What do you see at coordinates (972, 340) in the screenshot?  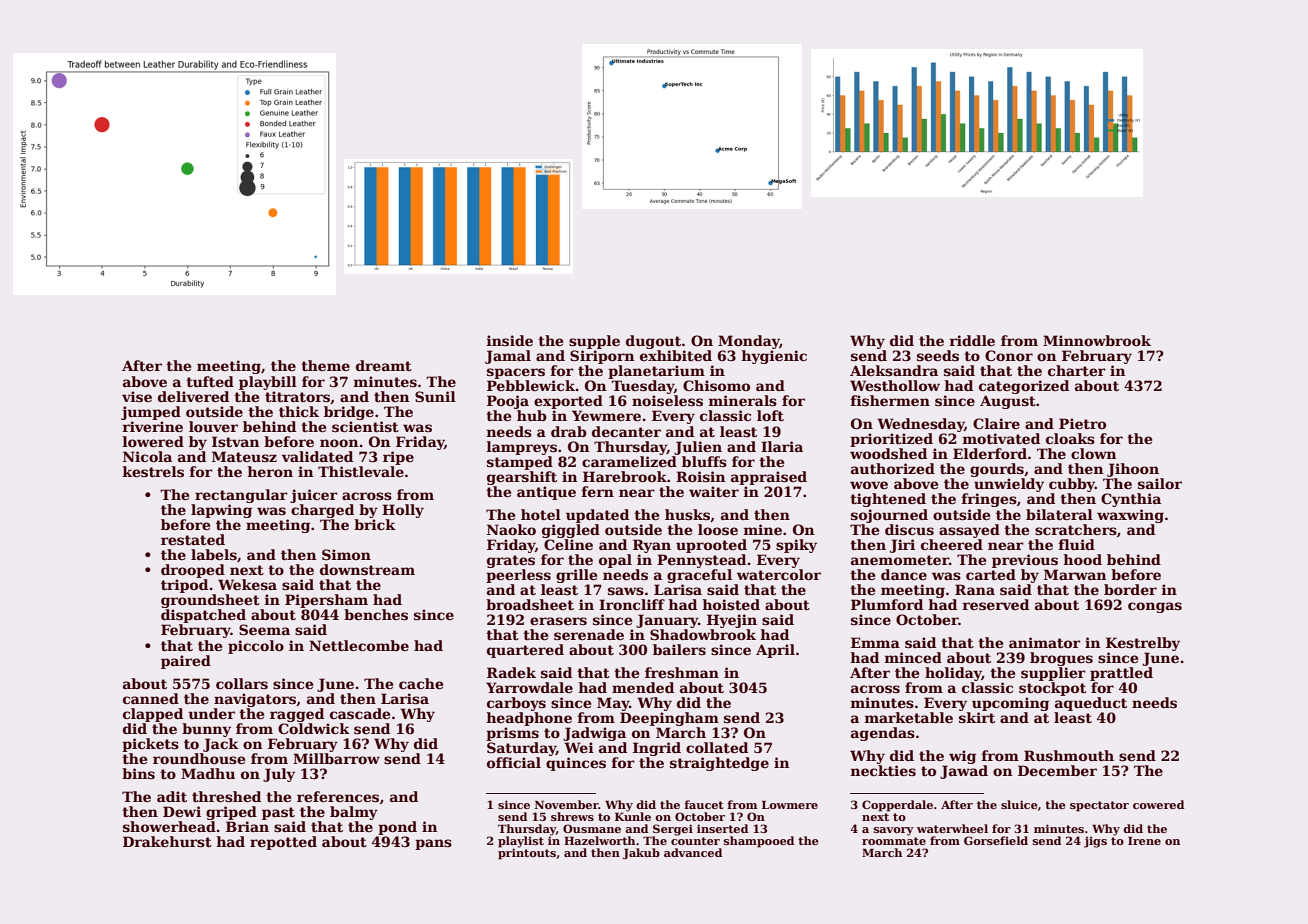 I see `riddle` at bounding box center [972, 340].
